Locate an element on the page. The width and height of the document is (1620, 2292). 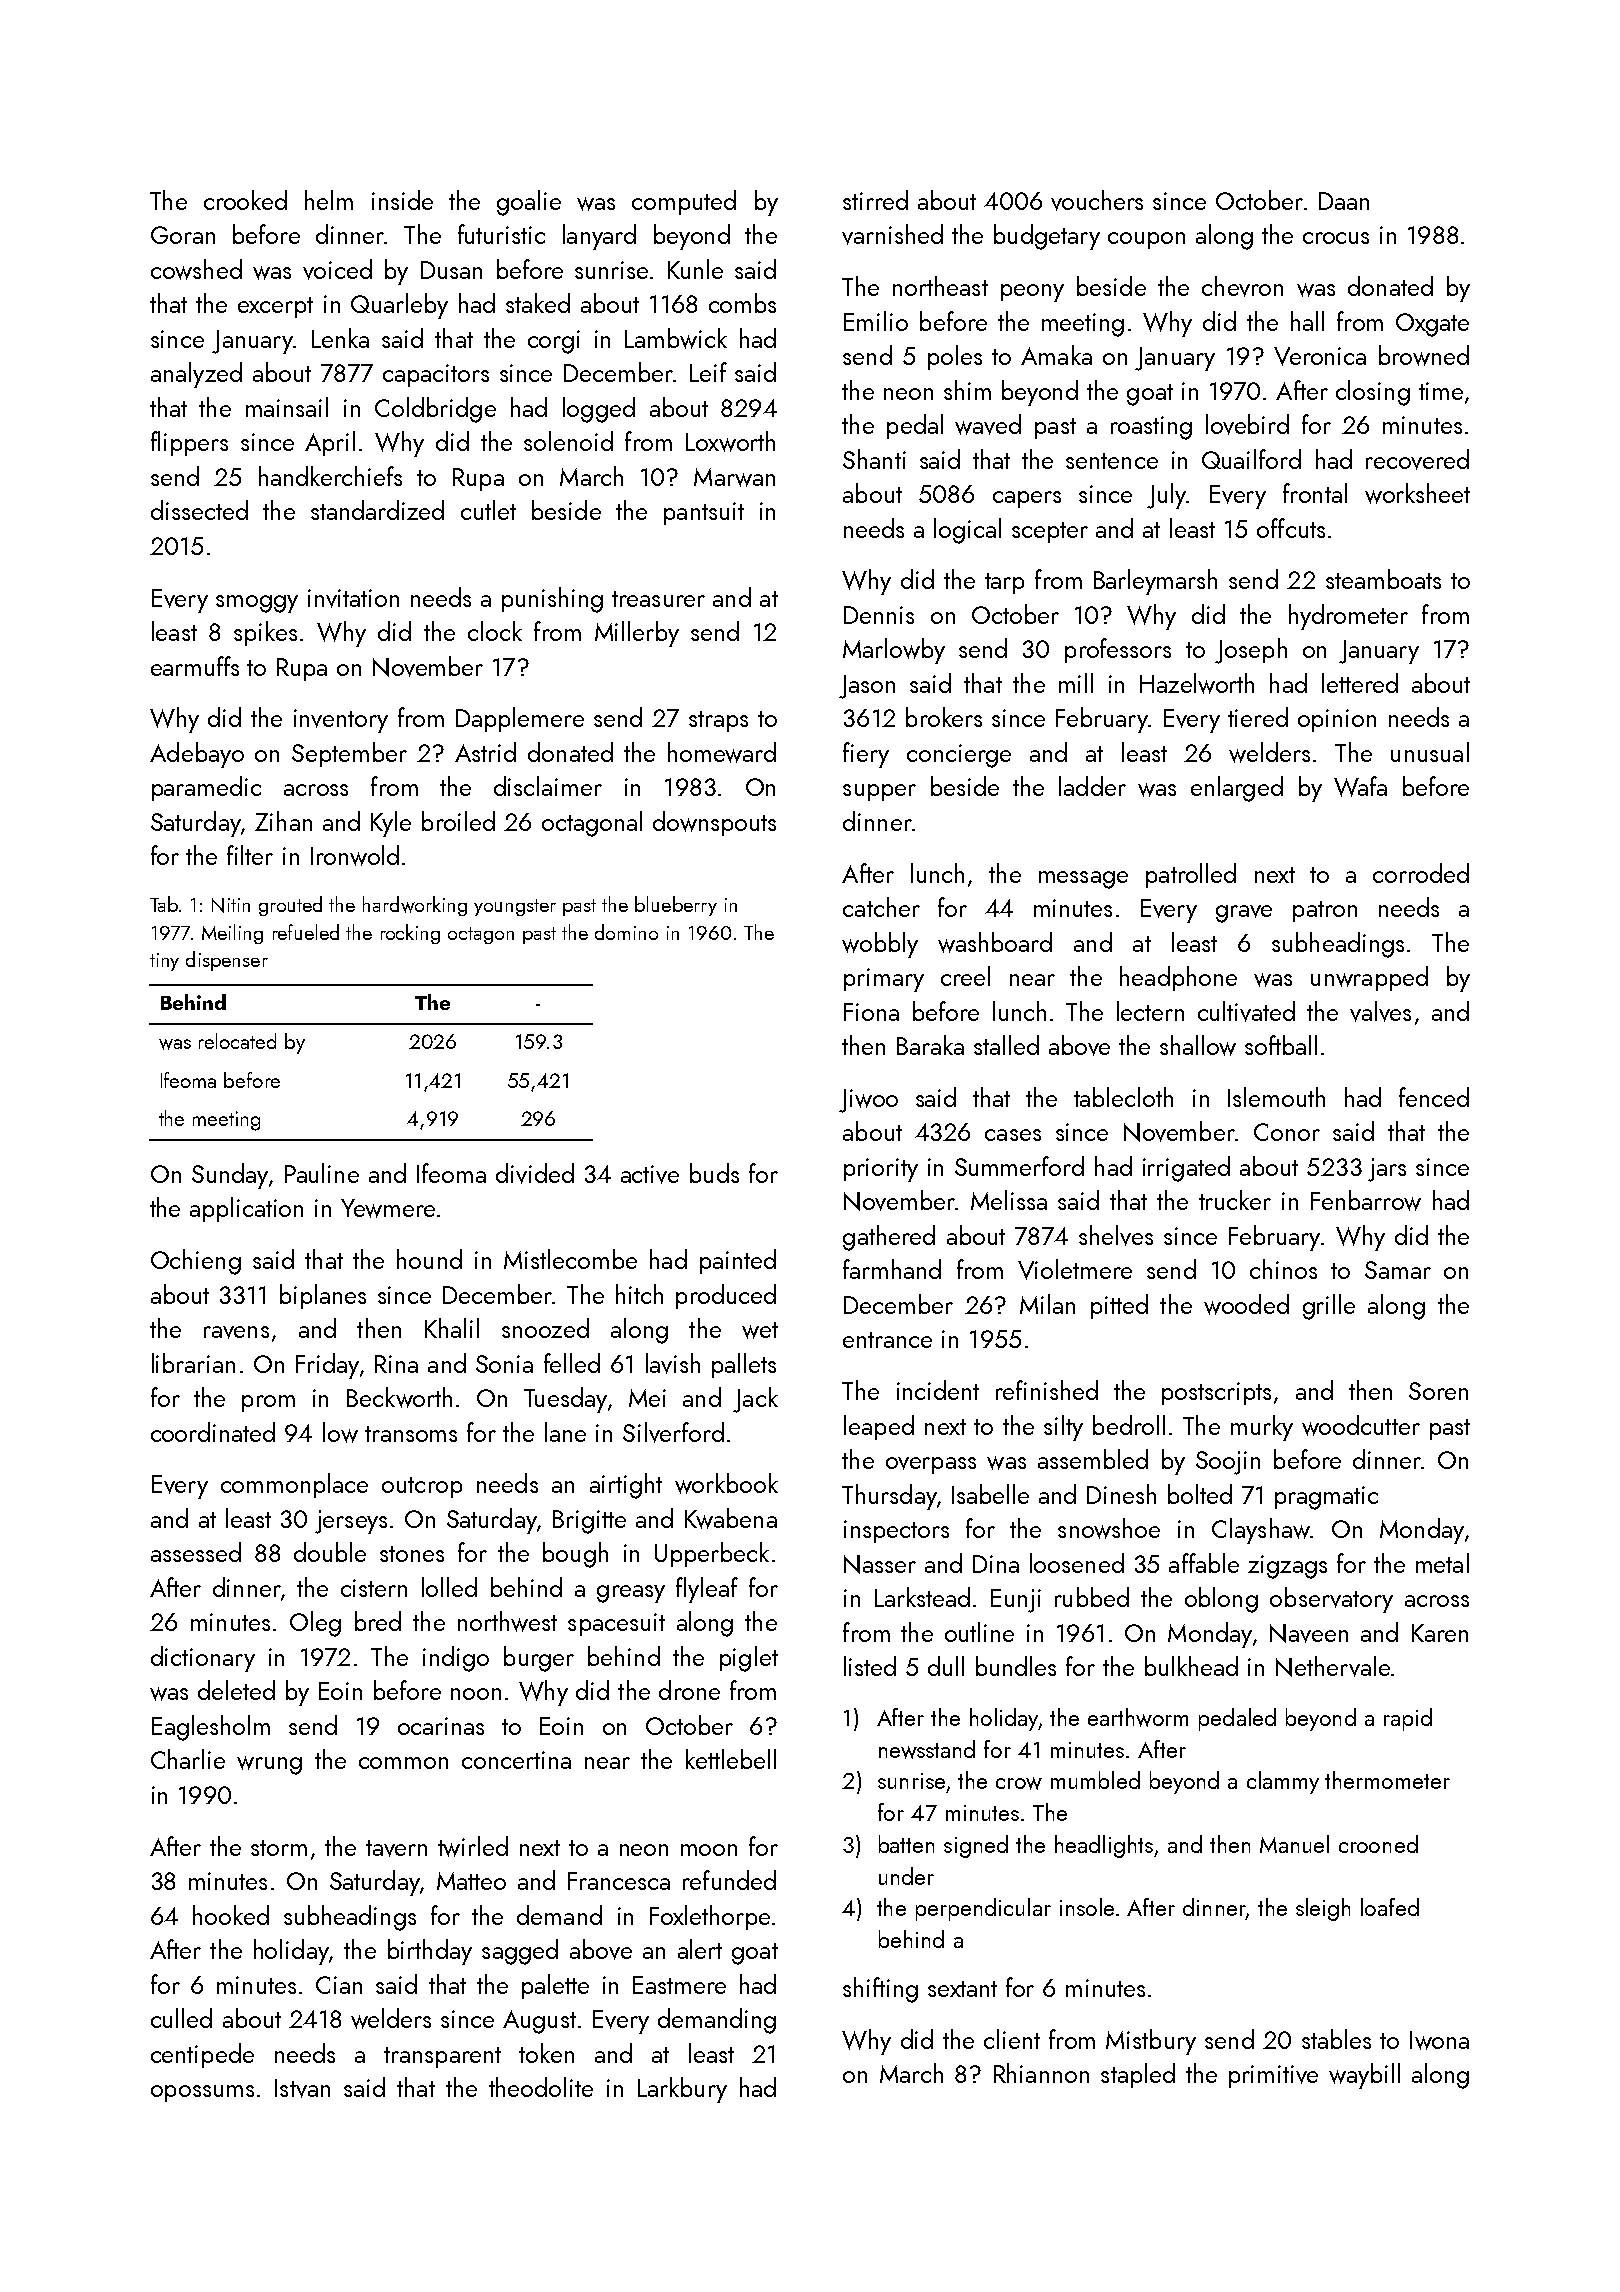
headphone is located at coordinates (1178, 978).
